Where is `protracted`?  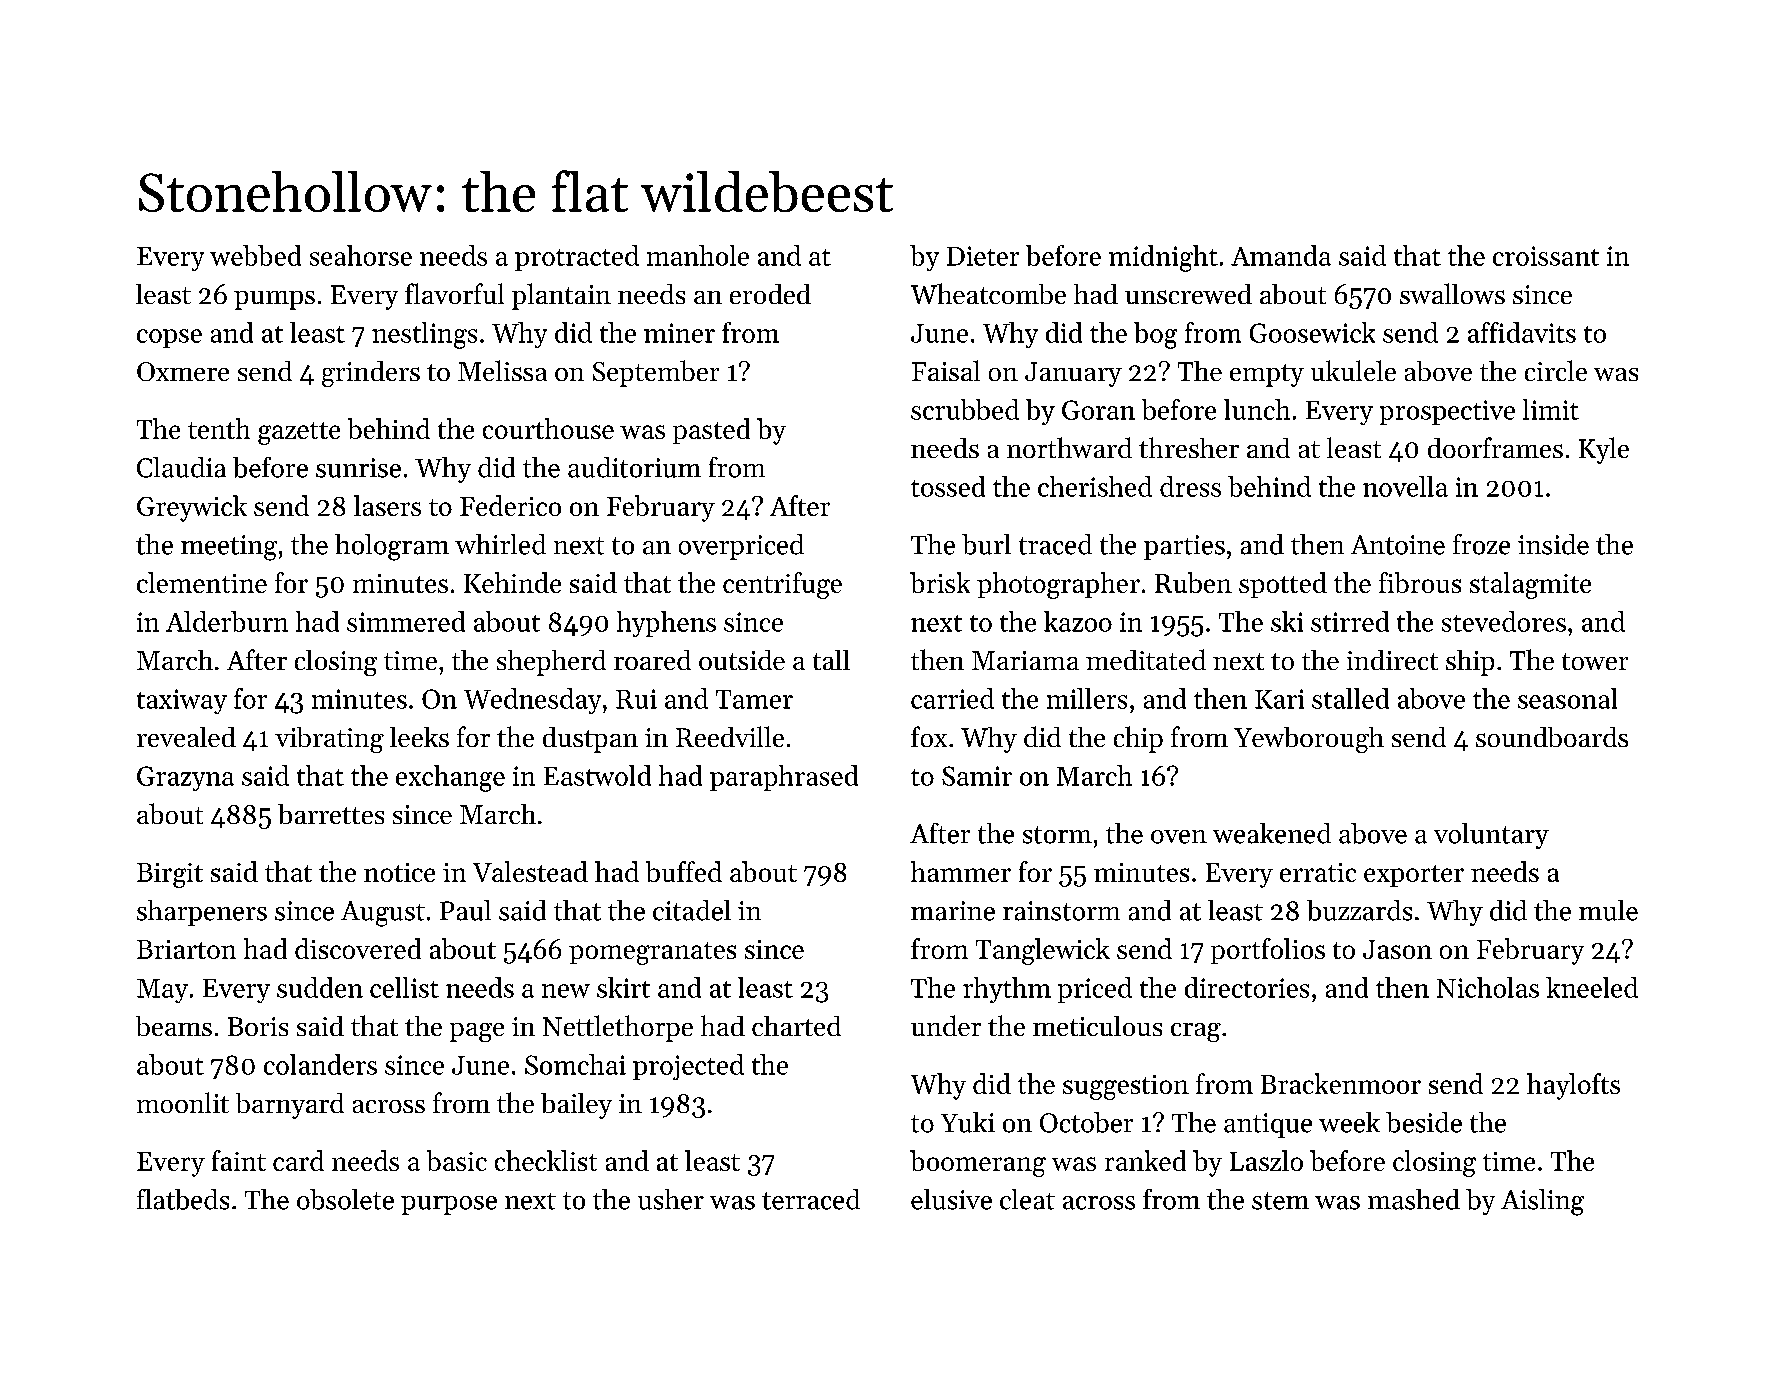
protracted is located at coordinates (577, 258).
